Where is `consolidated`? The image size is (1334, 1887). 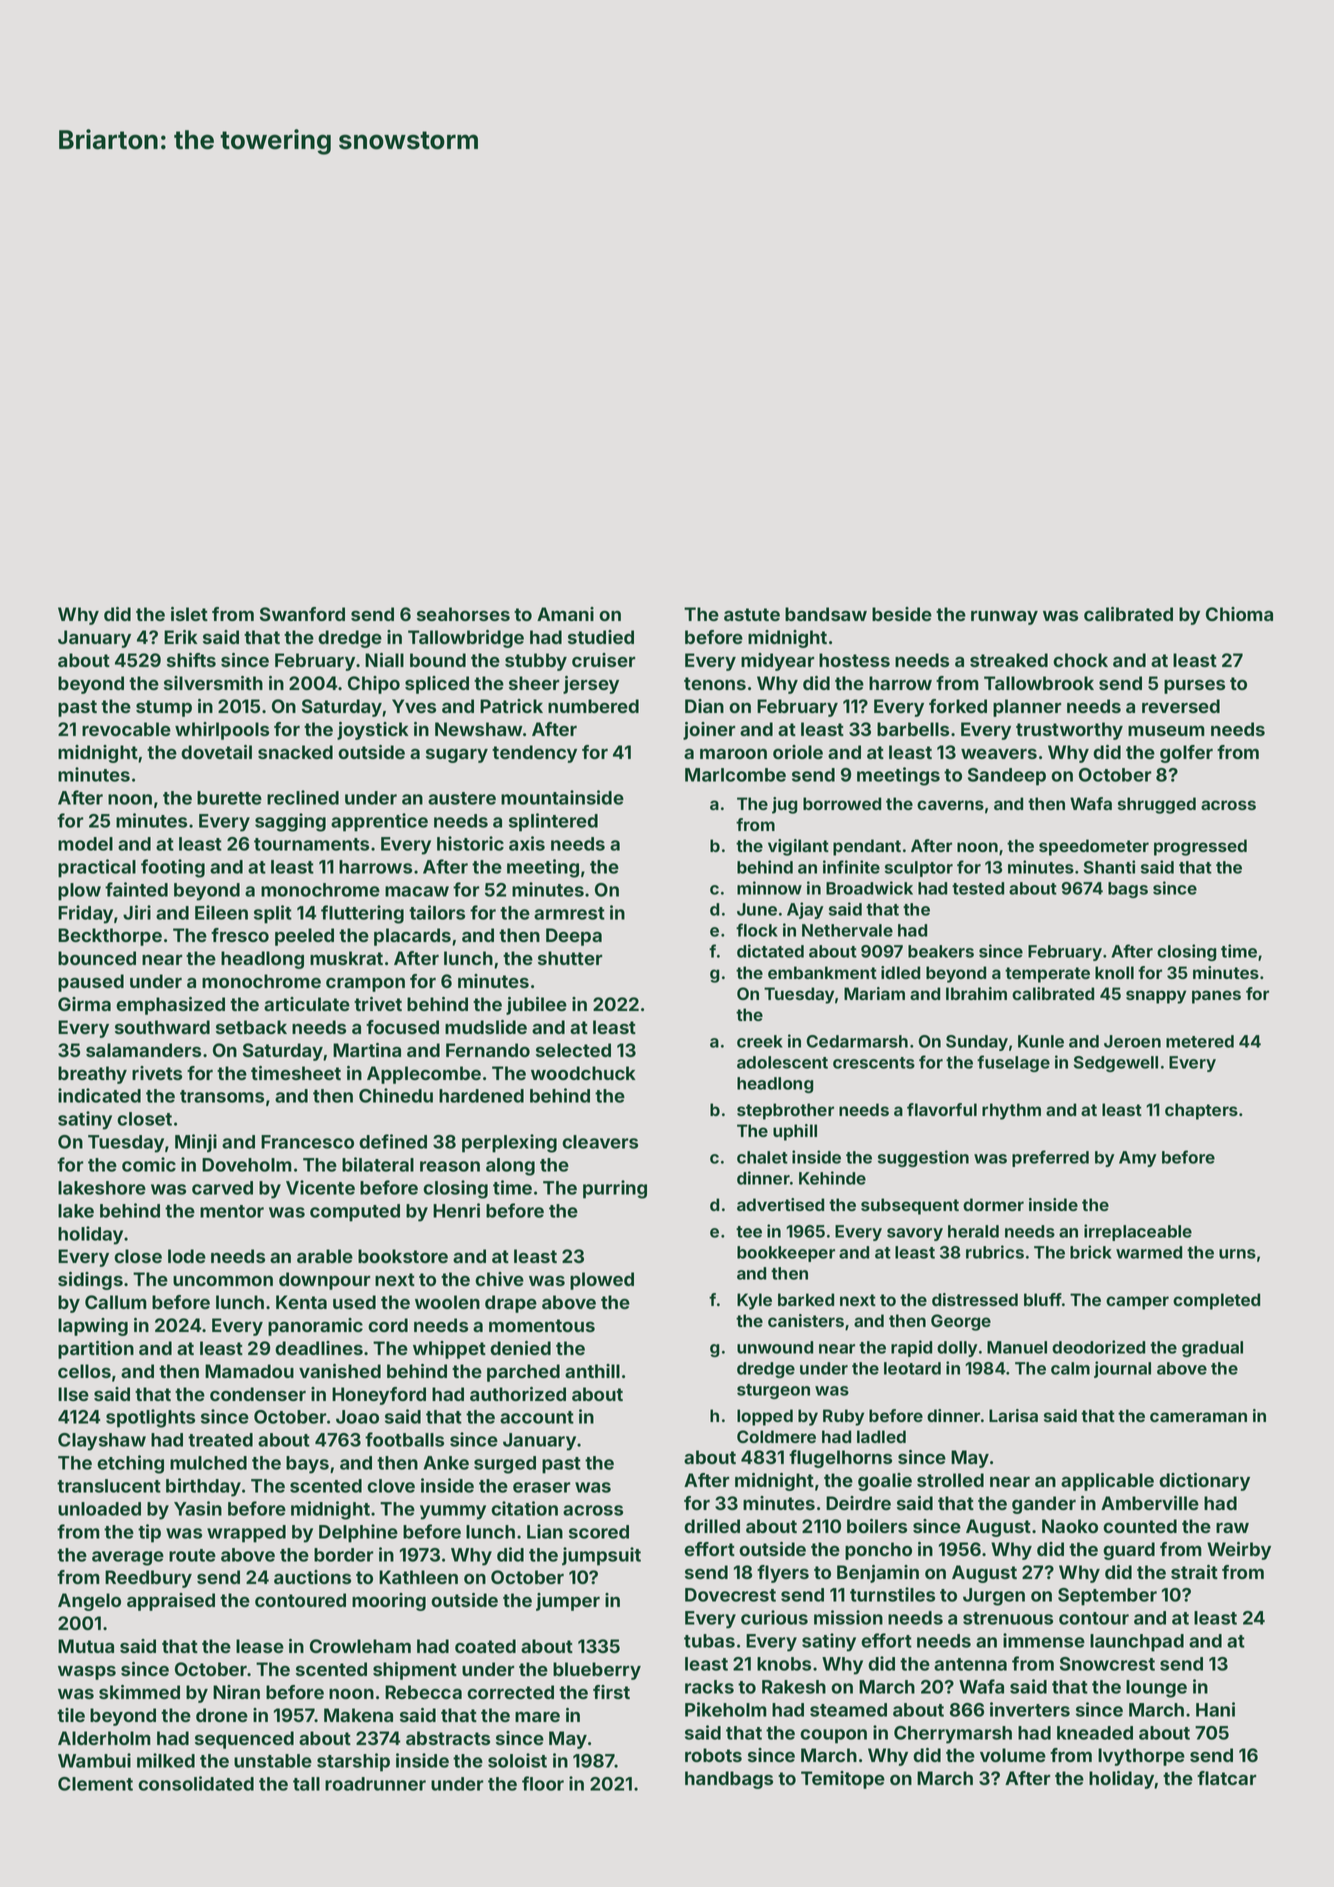 consolidated is located at coordinates (196, 1783).
